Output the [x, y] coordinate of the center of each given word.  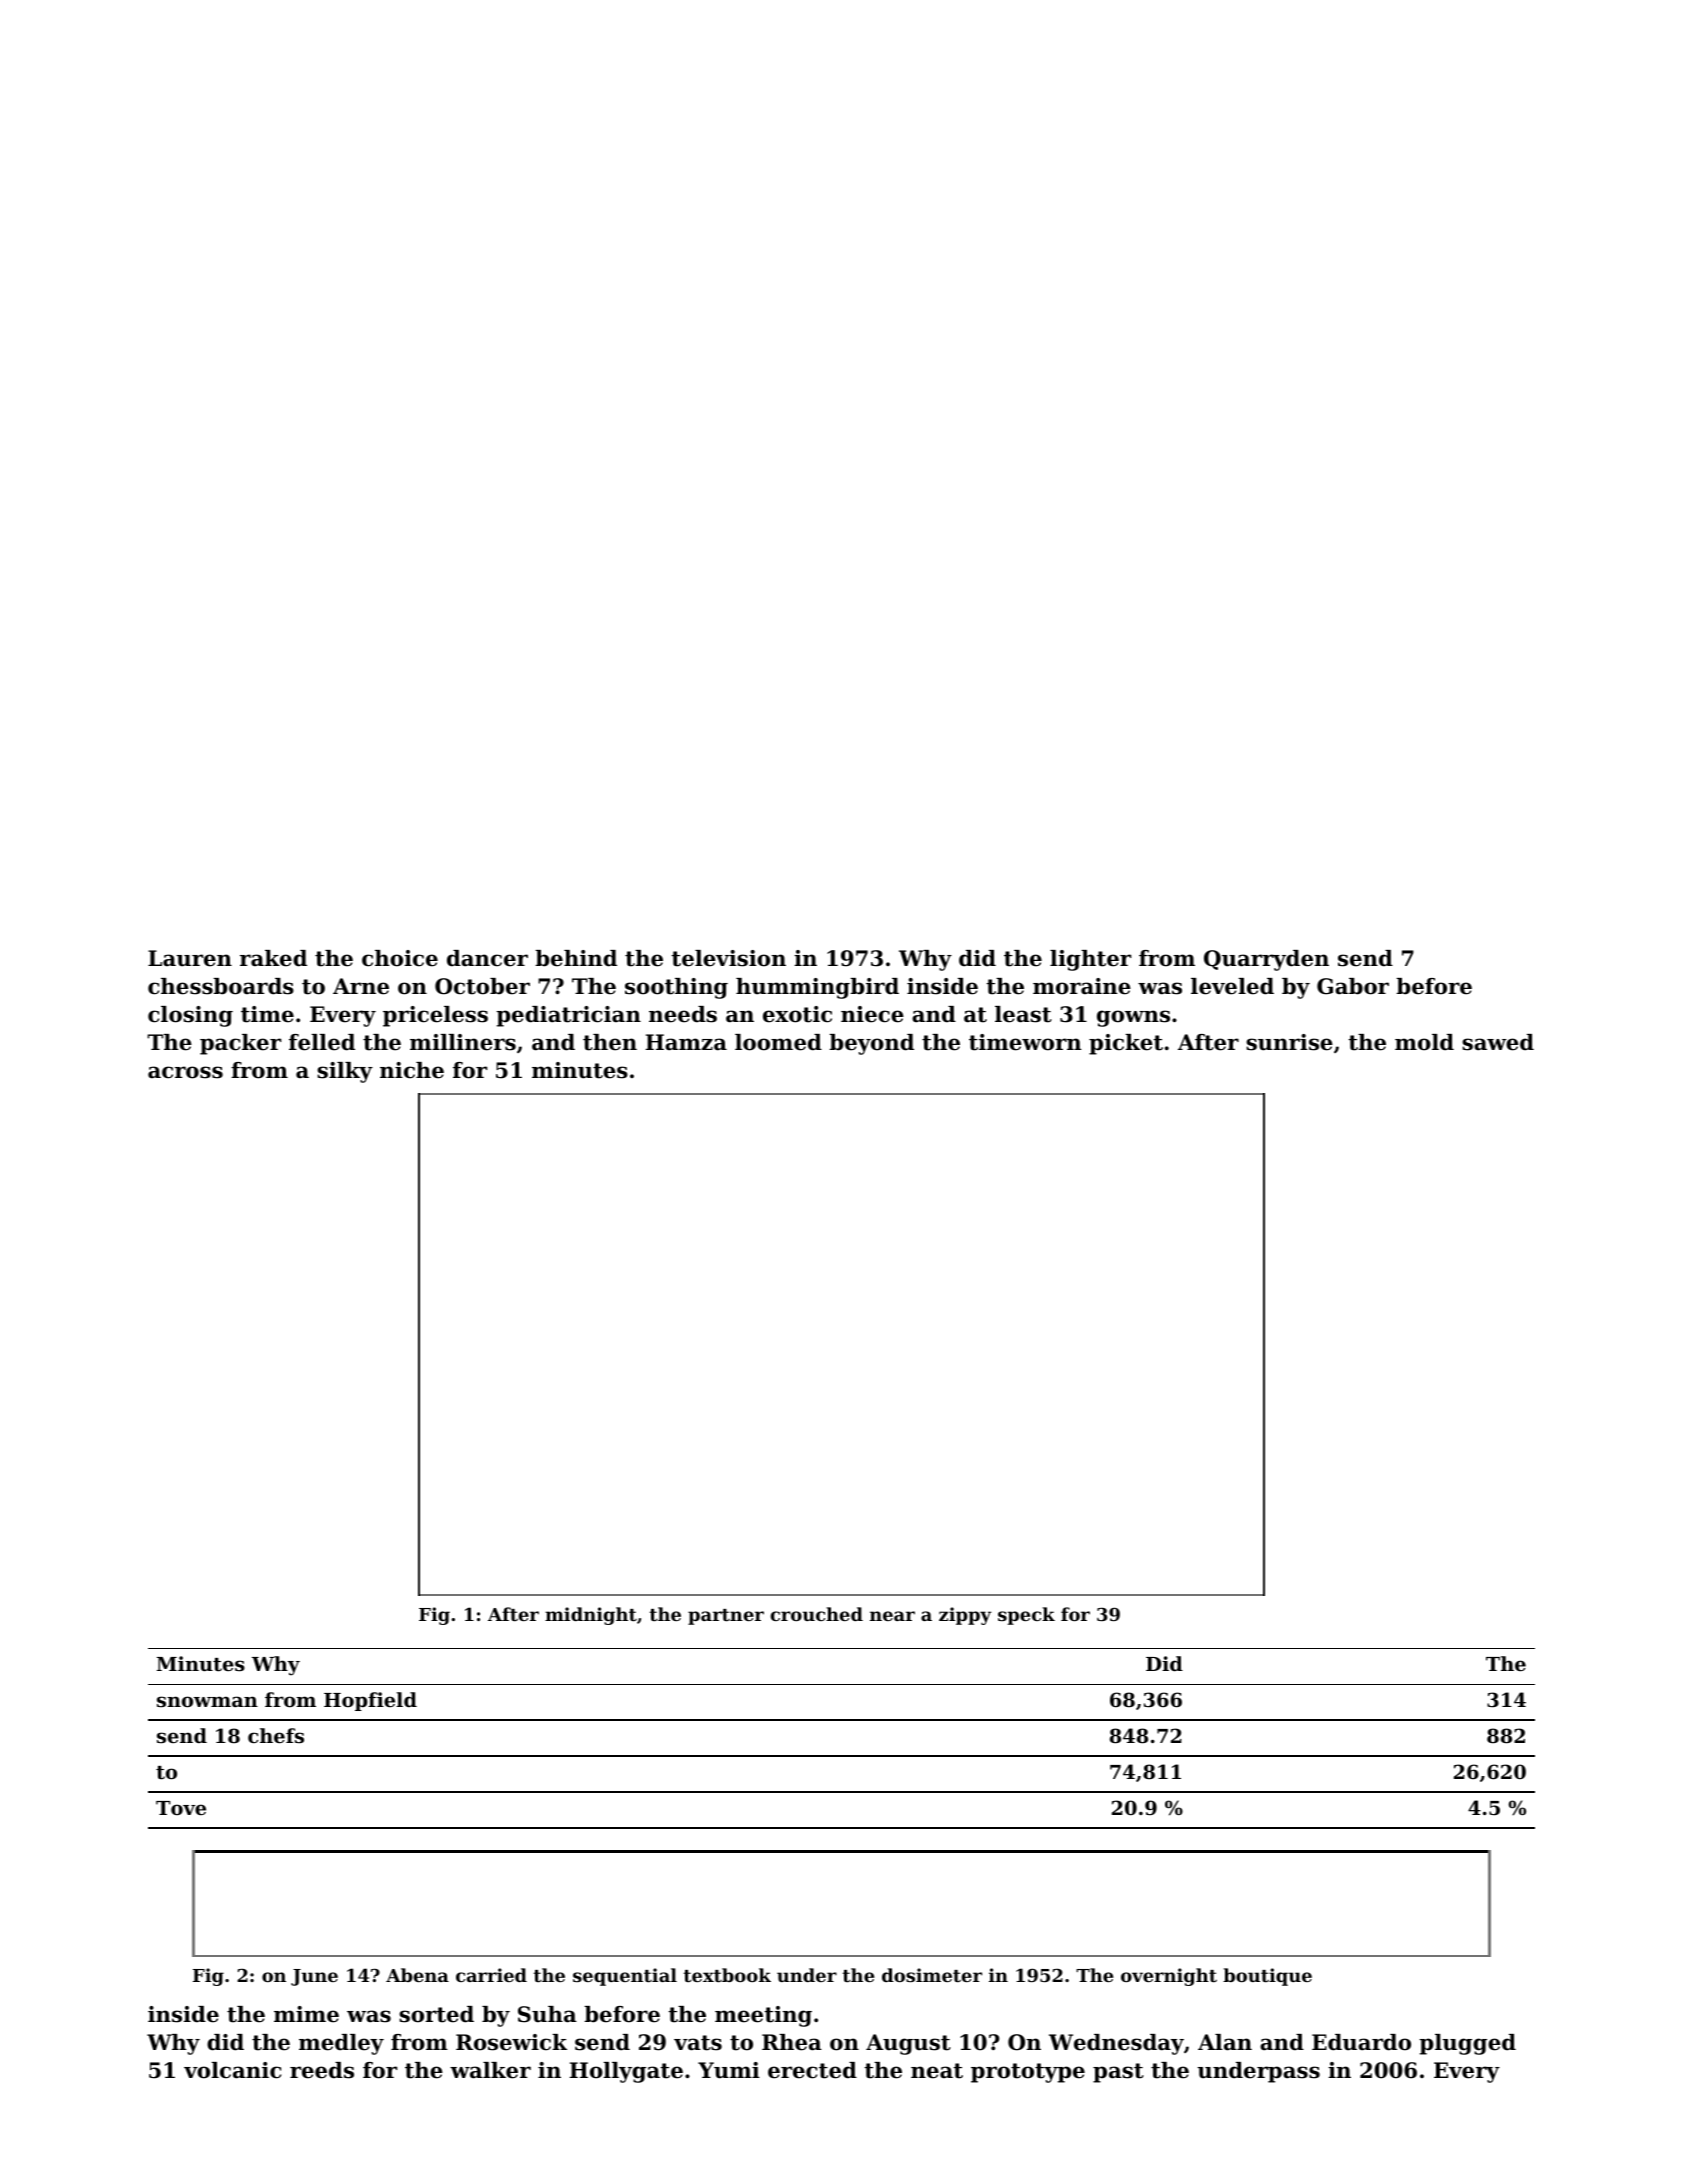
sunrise [1289, 1042]
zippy [965, 1616]
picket [1126, 1044]
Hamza [686, 1042]
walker [490, 2070]
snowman [207, 1702]
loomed [778, 1042]
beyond [871, 1044]
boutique [1267, 1977]
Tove [181, 1808]
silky [345, 1072]
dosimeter [932, 1975]
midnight [591, 1616]
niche [412, 1070]
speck [1026, 1616]
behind [576, 958]
